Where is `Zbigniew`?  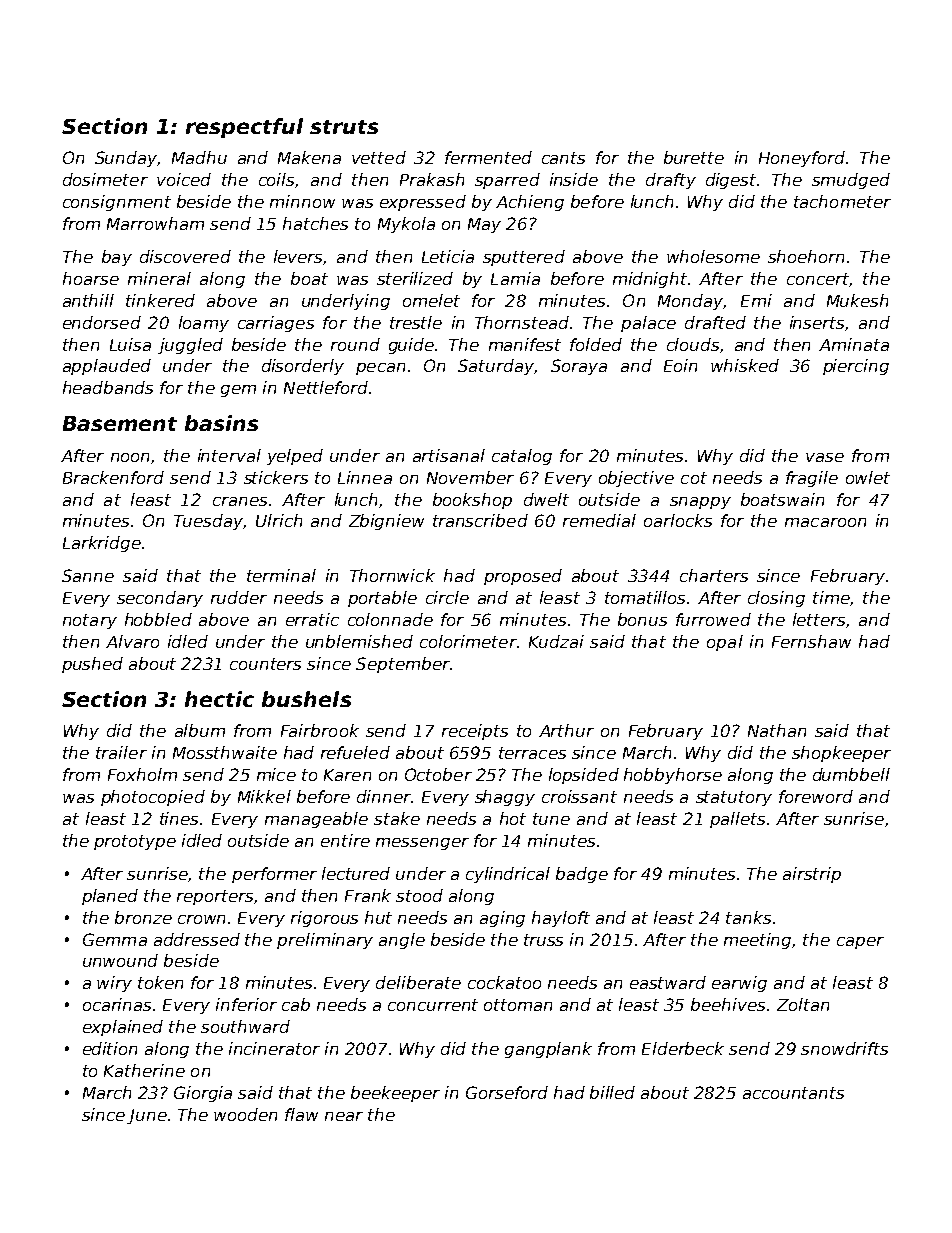 Zbigniew is located at coordinates (386, 522).
